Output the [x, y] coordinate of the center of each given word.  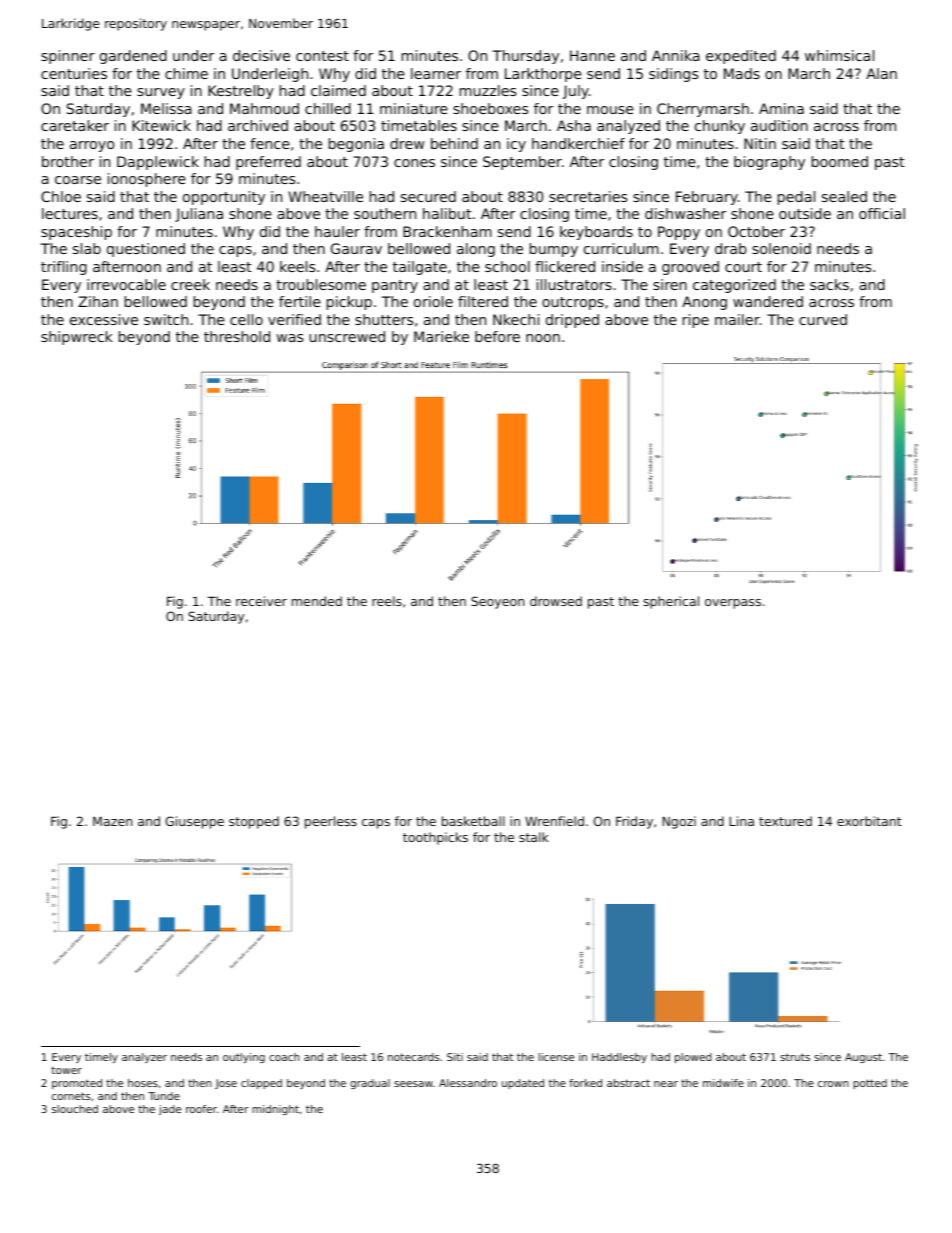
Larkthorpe [543, 75]
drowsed [556, 601]
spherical [671, 602]
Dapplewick [158, 163]
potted [870, 1084]
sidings [673, 75]
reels [387, 601]
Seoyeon [497, 602]
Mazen [112, 821]
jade [170, 1110]
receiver [261, 601]
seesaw [413, 1084]
